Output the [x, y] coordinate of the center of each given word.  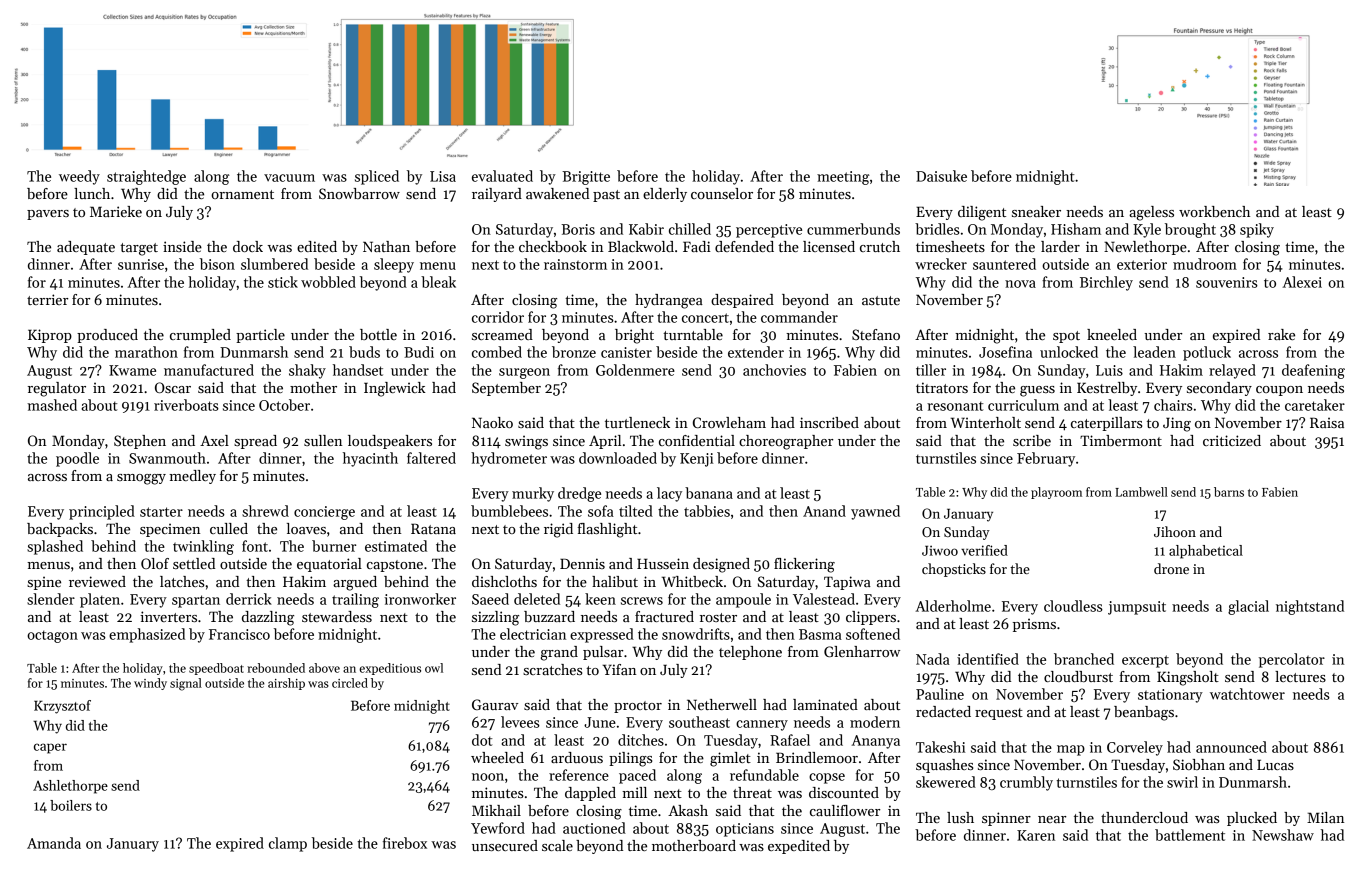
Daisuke [941, 176]
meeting [843, 178]
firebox [405, 843]
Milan [1325, 817]
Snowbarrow [359, 193]
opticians [745, 830]
